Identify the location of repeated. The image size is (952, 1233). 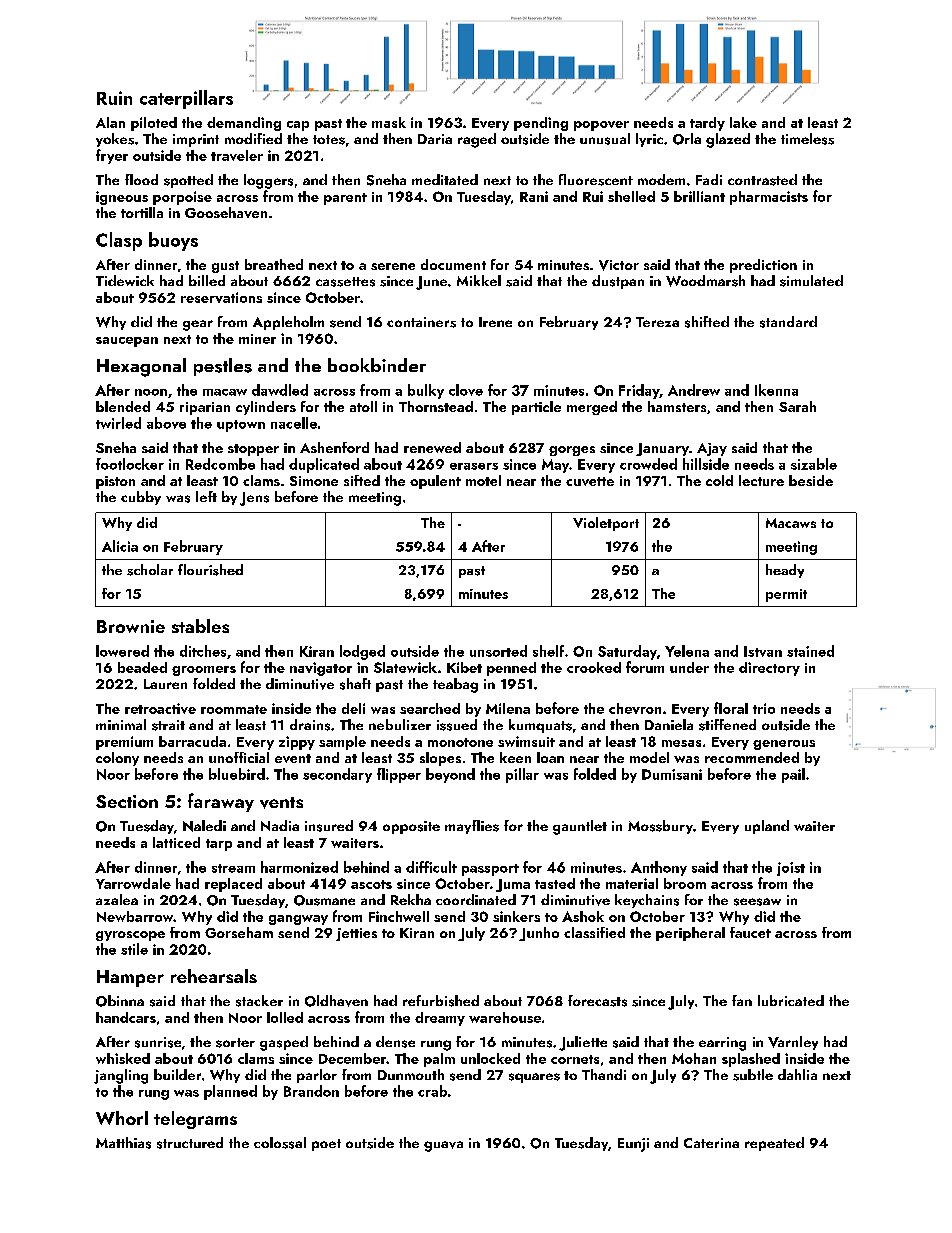
(774, 1144).
